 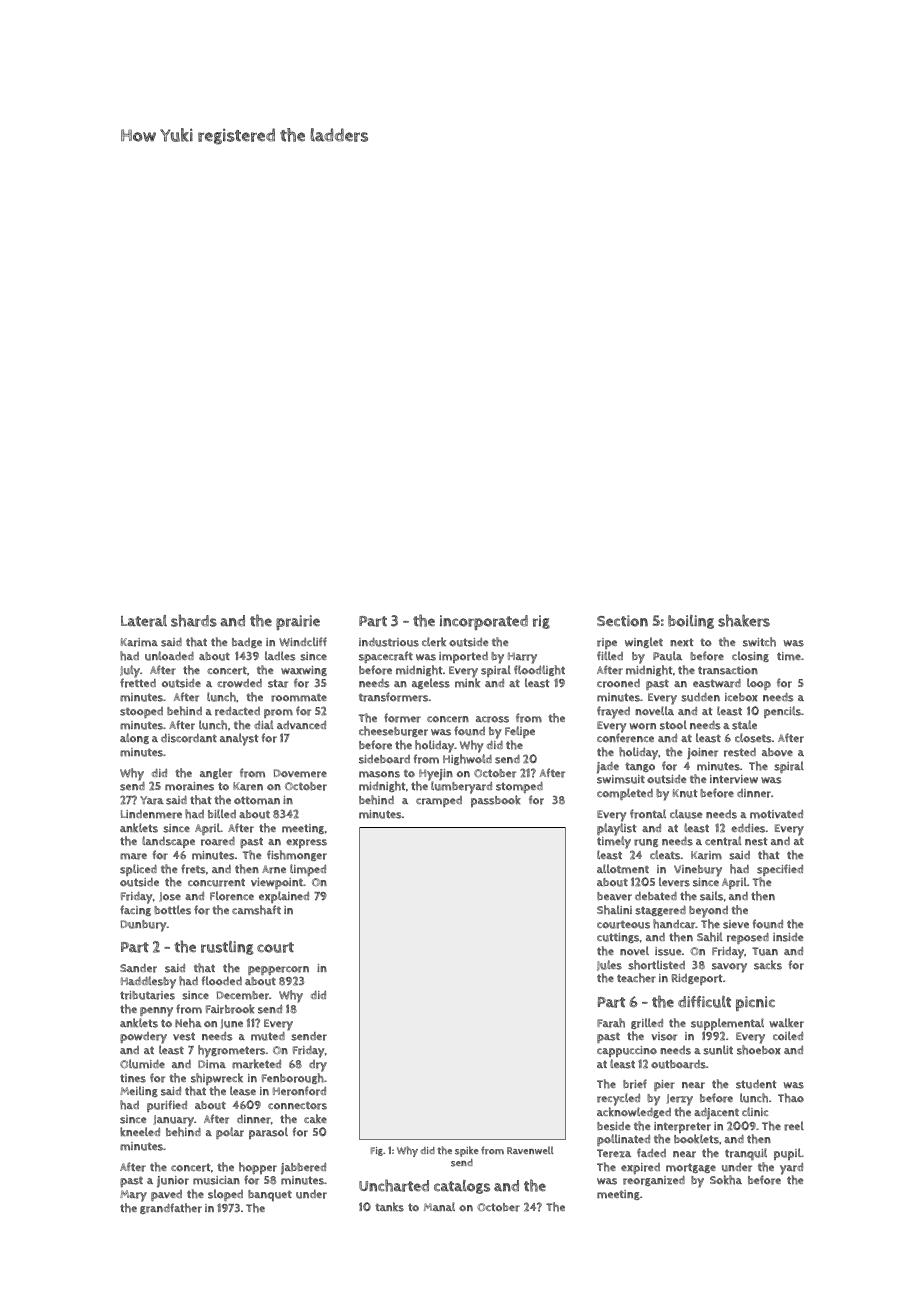 What do you see at coordinates (216, 1180) in the document?
I see `musician` at bounding box center [216, 1180].
